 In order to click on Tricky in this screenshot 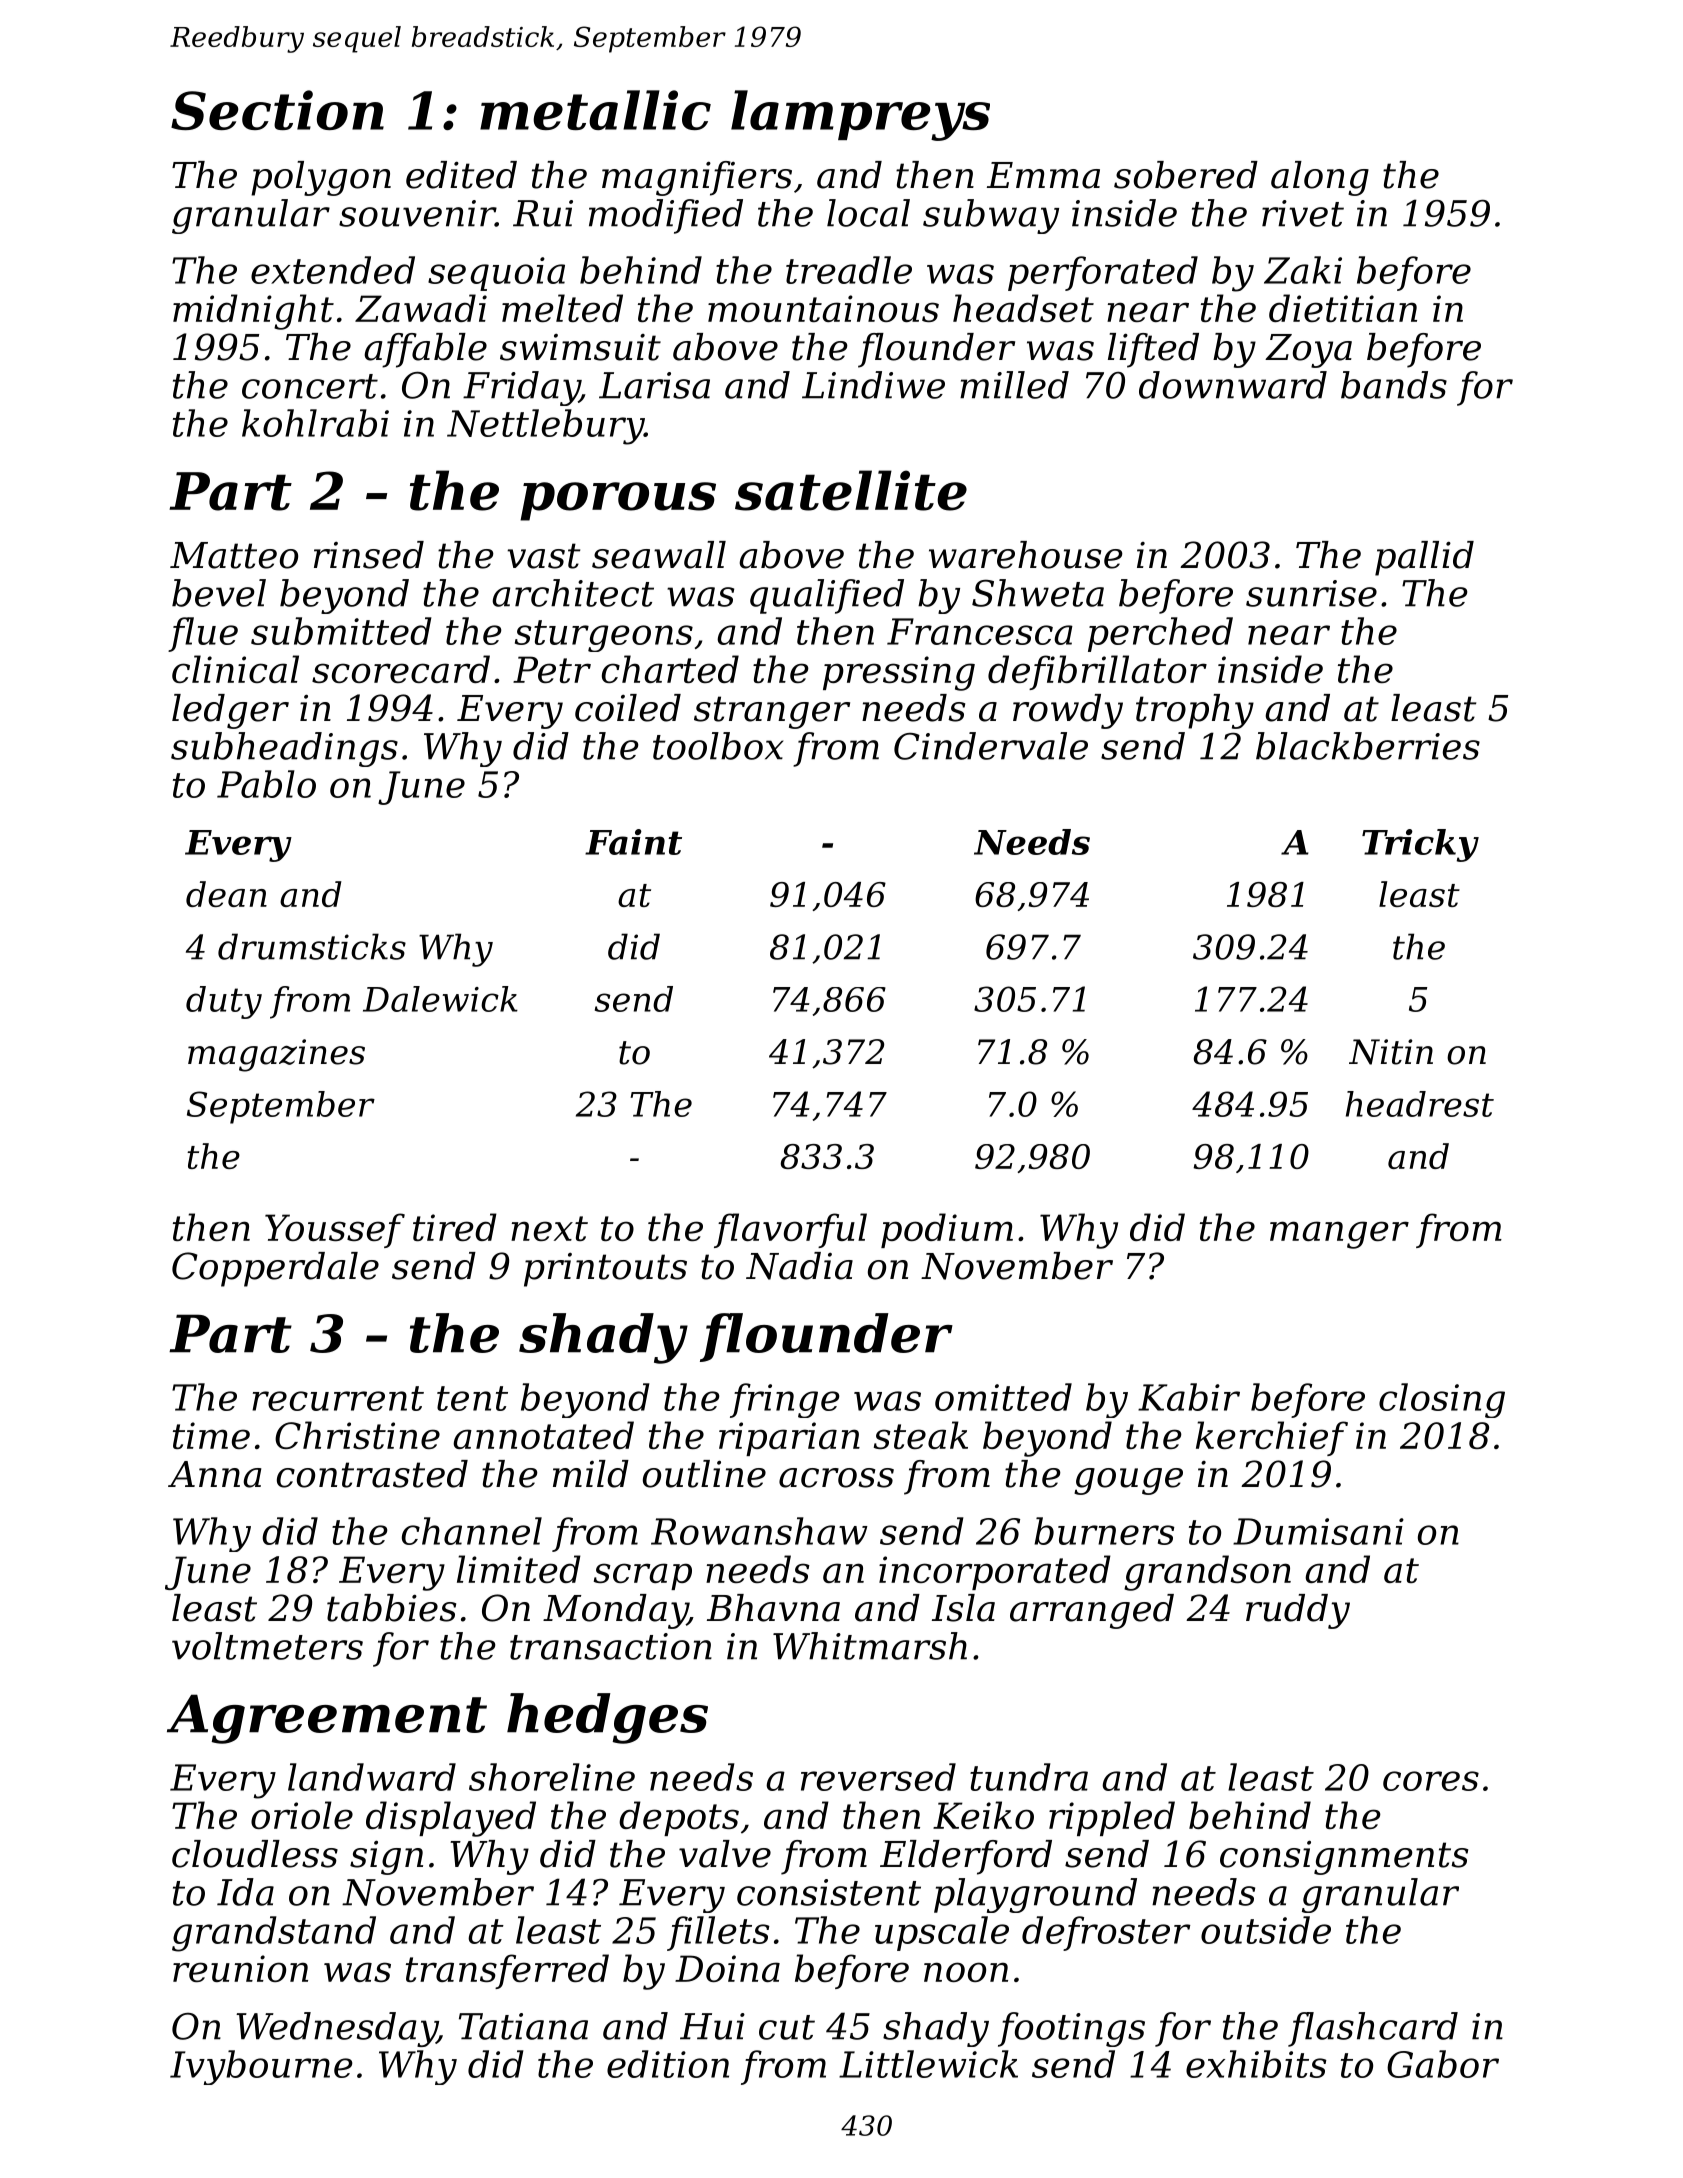, I will do `click(1420, 845)`.
